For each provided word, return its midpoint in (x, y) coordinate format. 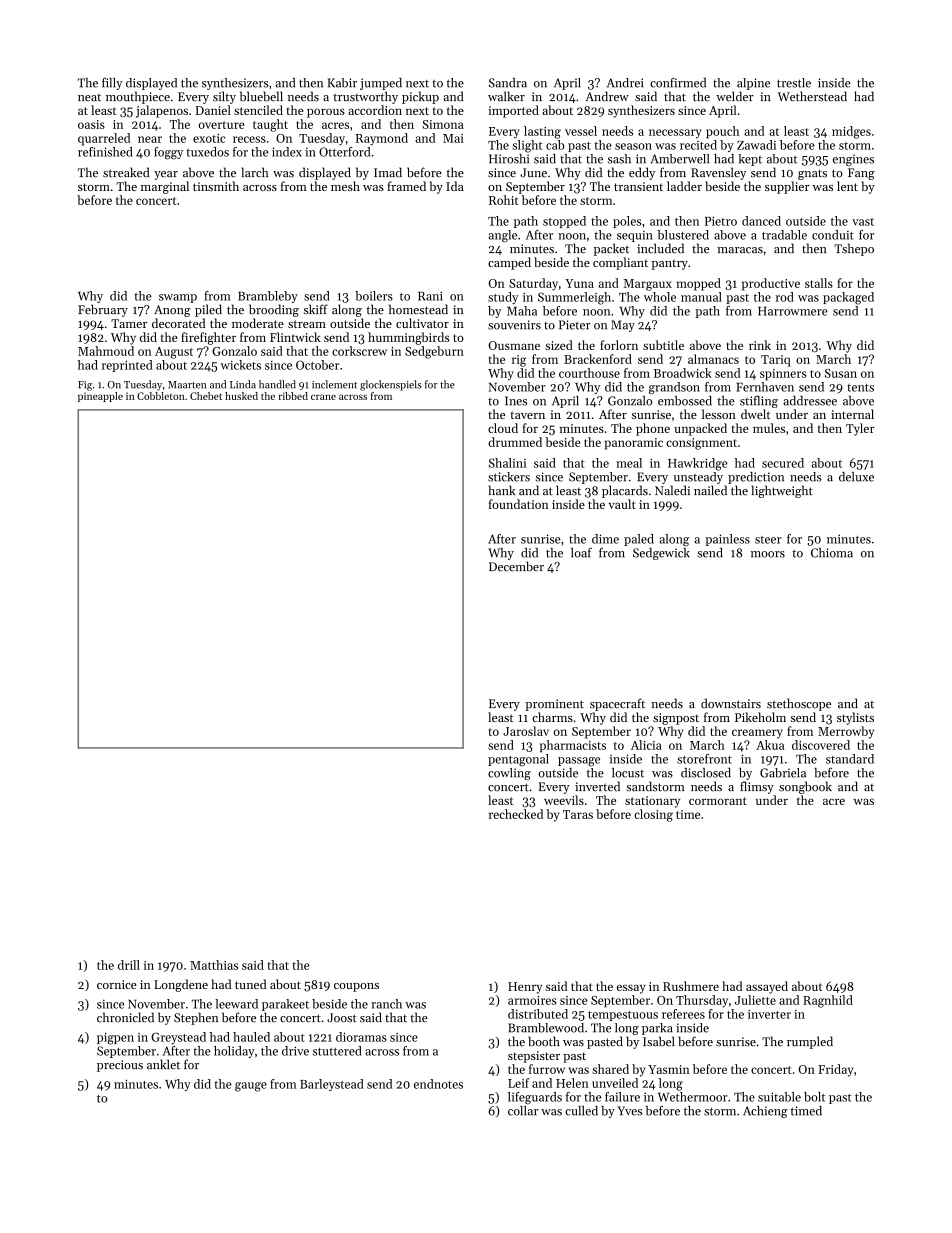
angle (503, 236)
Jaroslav (526, 731)
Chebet (206, 396)
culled (581, 1111)
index (287, 152)
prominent (554, 705)
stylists (855, 718)
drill (129, 965)
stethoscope (799, 704)
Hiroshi (509, 159)
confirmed (678, 82)
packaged (848, 298)
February (103, 310)
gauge (251, 1087)
